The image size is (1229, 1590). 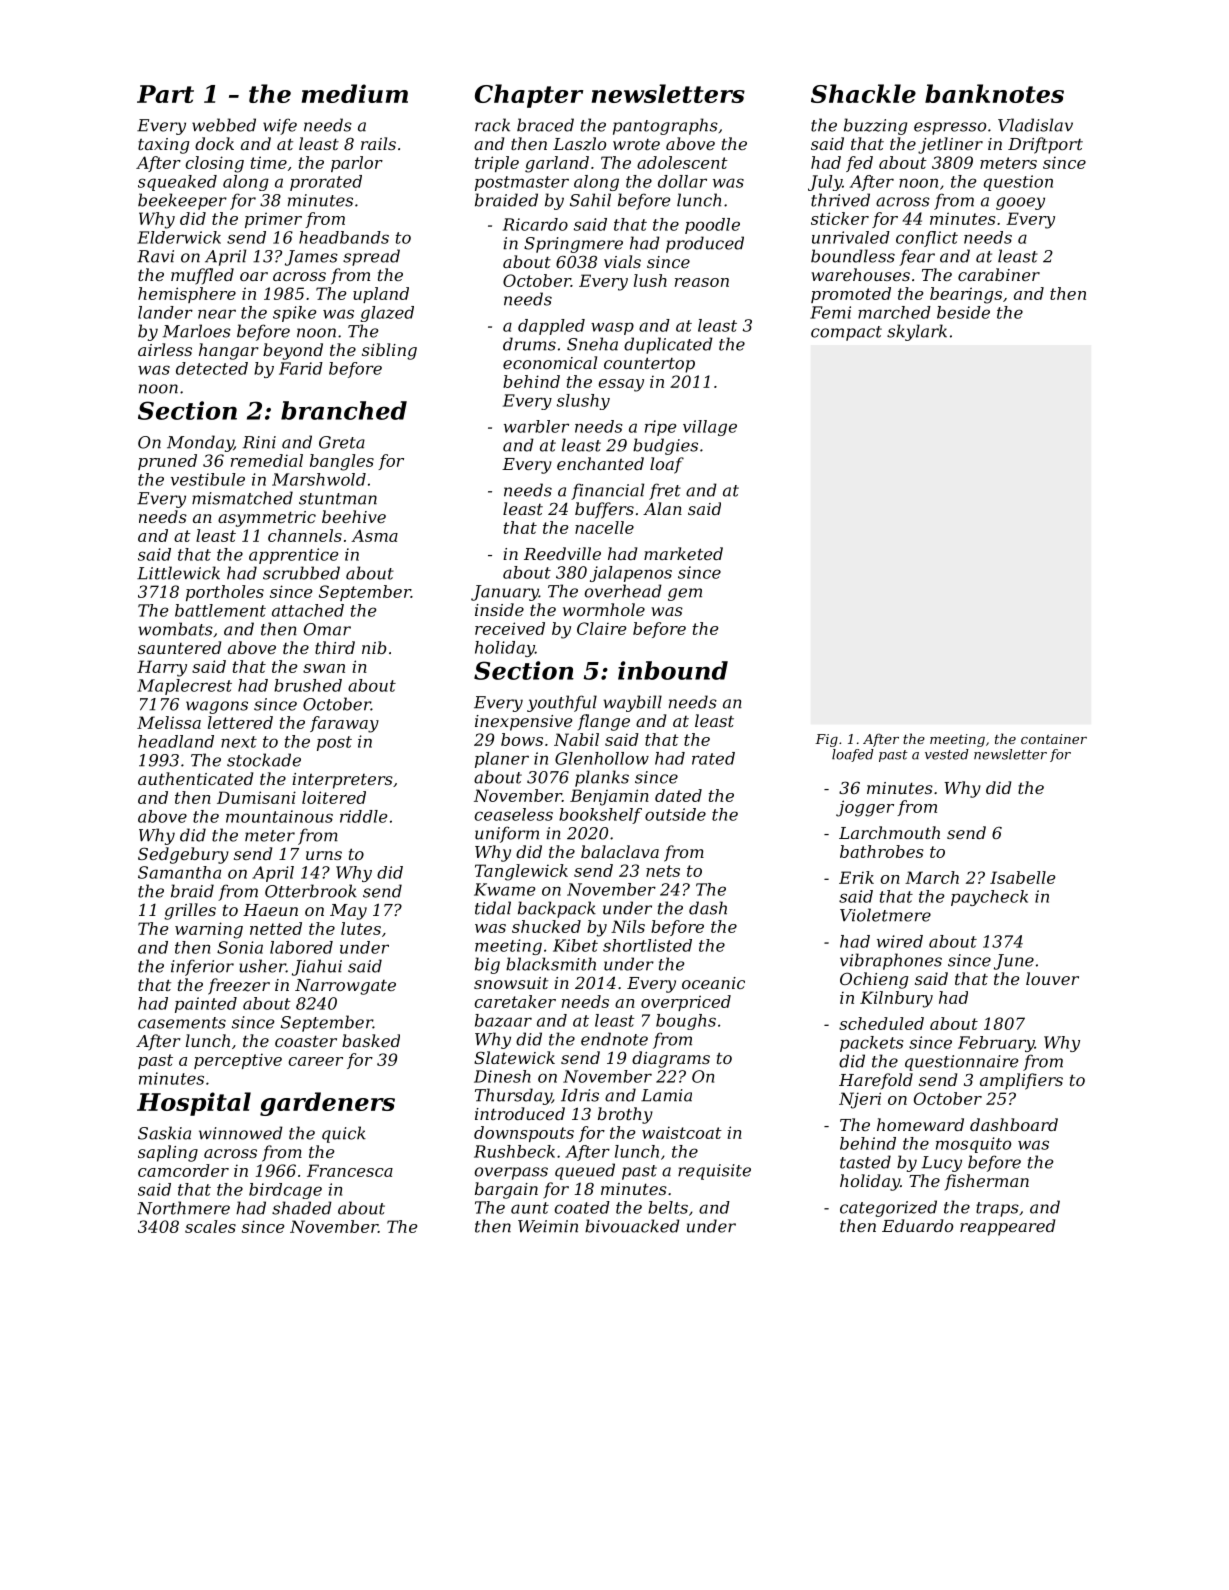 What do you see at coordinates (302, 1208) in the screenshot?
I see `shaded` at bounding box center [302, 1208].
